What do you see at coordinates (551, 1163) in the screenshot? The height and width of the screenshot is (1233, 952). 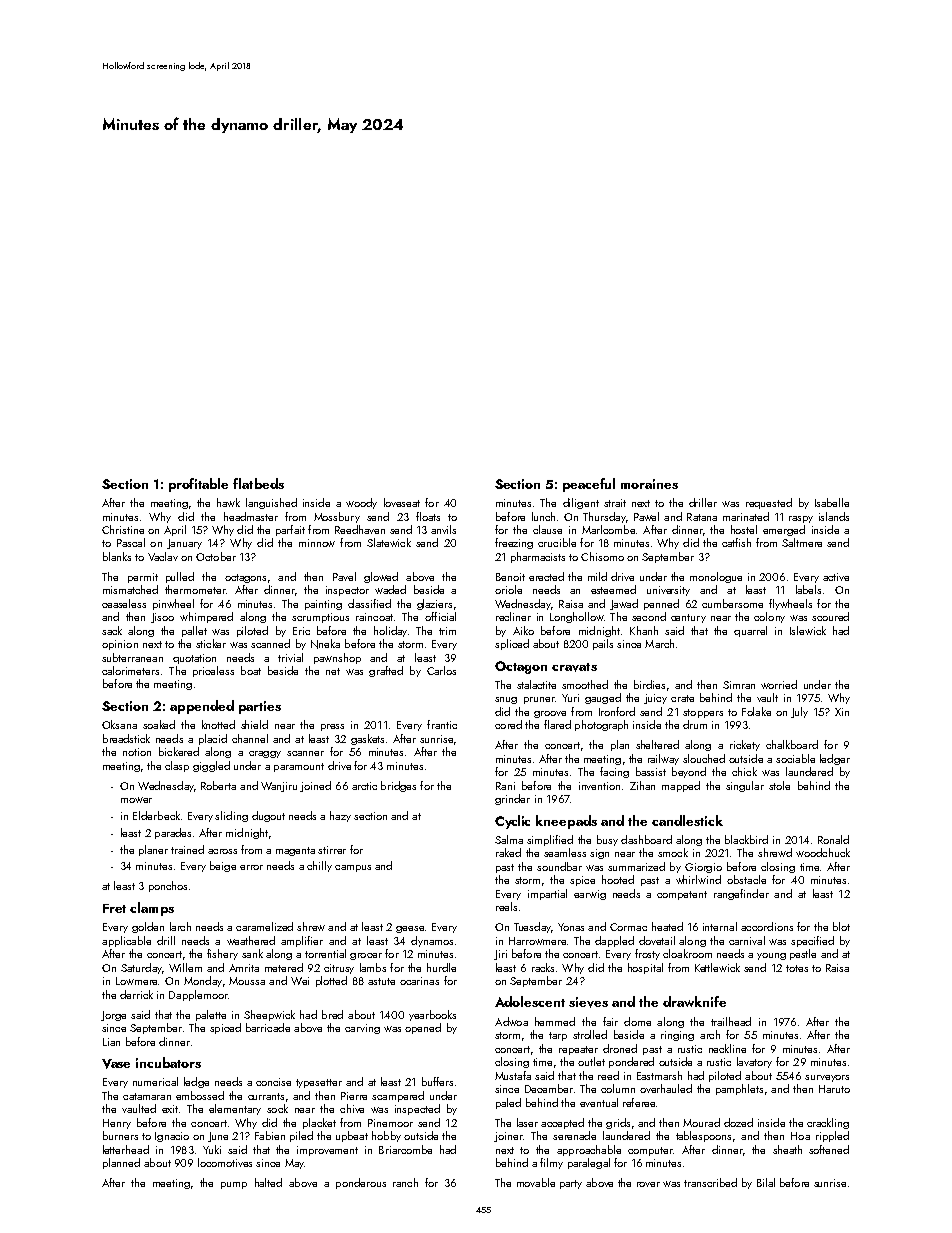 I see `filmy` at bounding box center [551, 1163].
